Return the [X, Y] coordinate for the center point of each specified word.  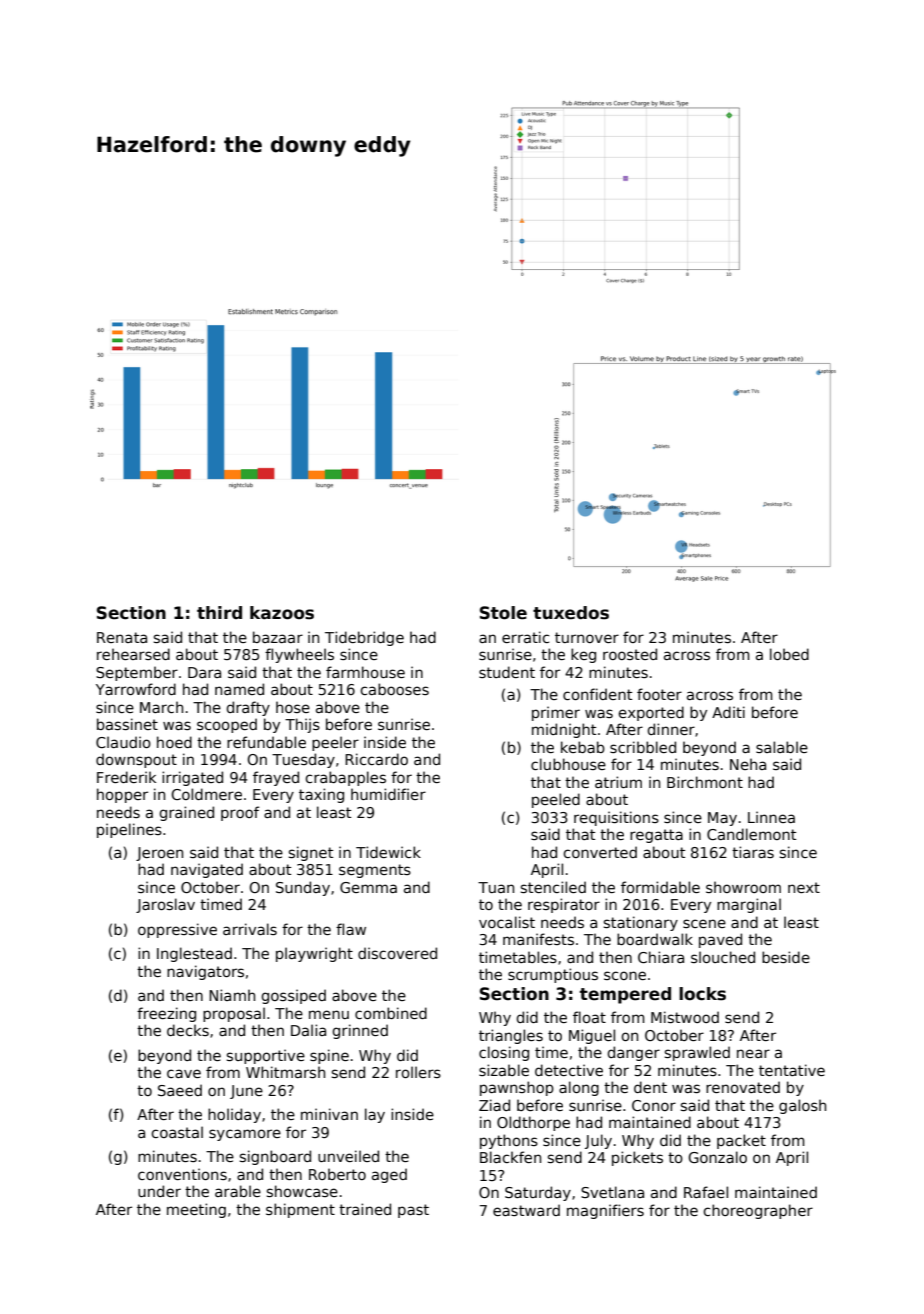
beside [786, 957]
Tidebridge [364, 638]
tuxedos [571, 613]
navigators [205, 972]
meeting [196, 1210]
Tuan [496, 887]
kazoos [282, 613]
